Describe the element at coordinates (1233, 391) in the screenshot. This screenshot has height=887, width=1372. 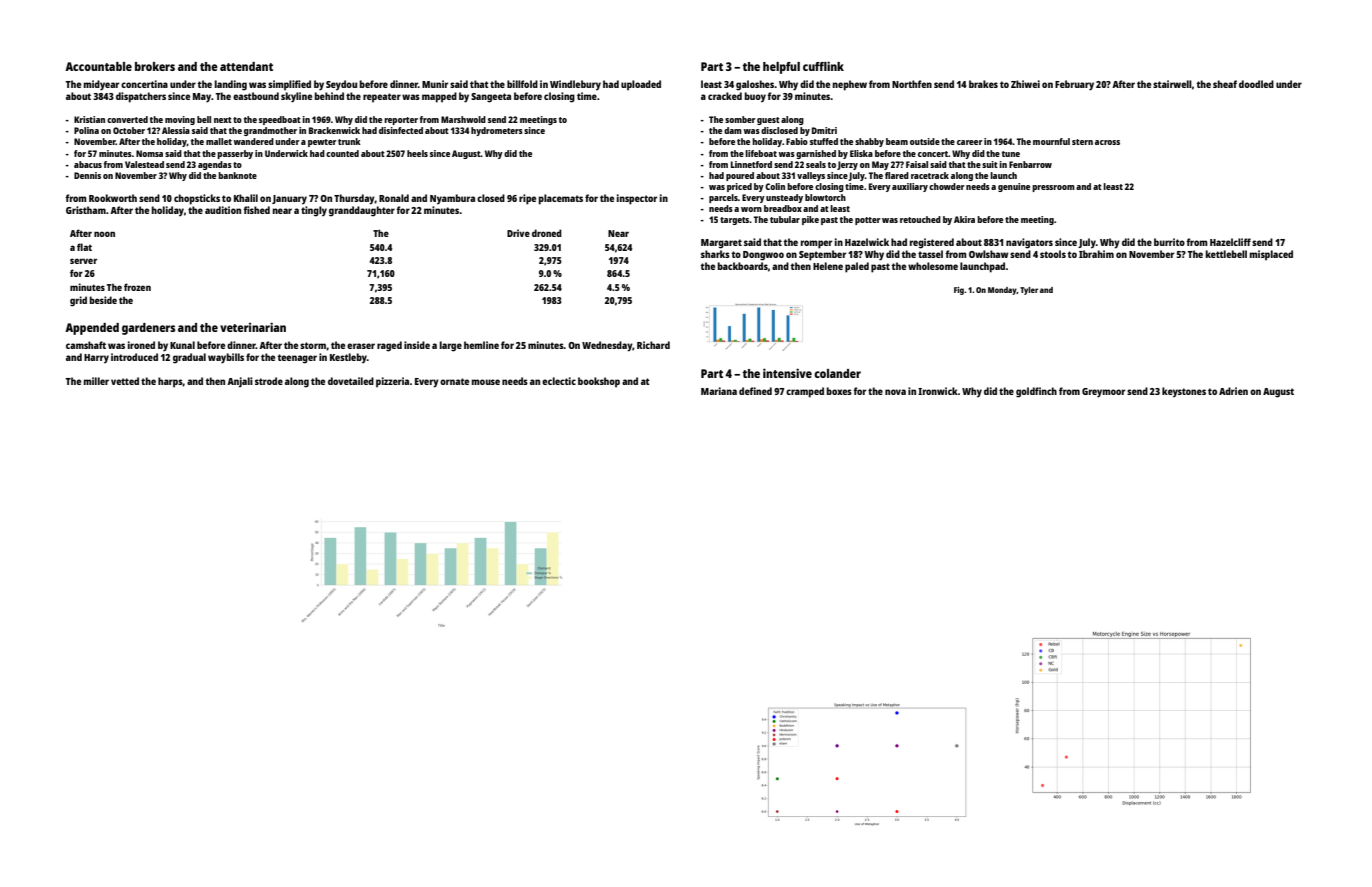
I see `Adrien` at that location.
